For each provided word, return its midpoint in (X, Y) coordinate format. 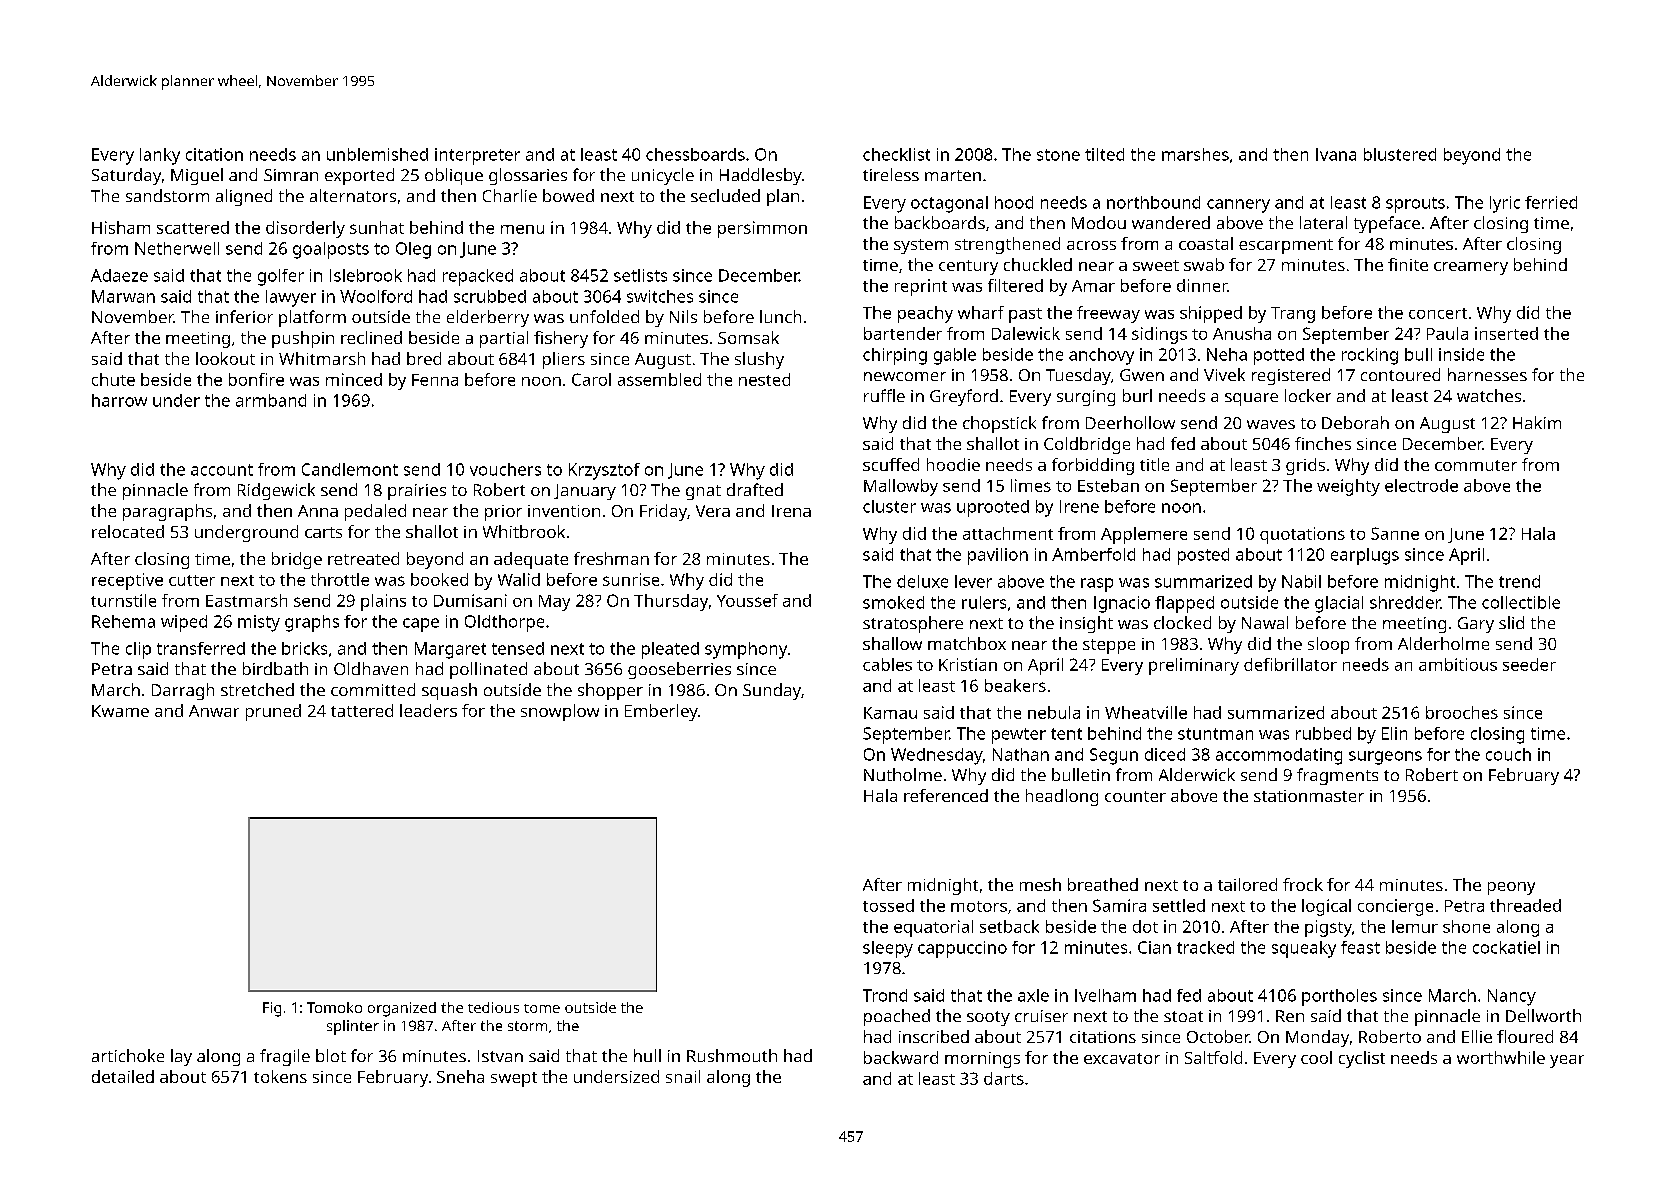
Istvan (500, 1056)
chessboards (695, 154)
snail (683, 1076)
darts (1004, 1078)
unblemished (377, 154)
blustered (1400, 154)
